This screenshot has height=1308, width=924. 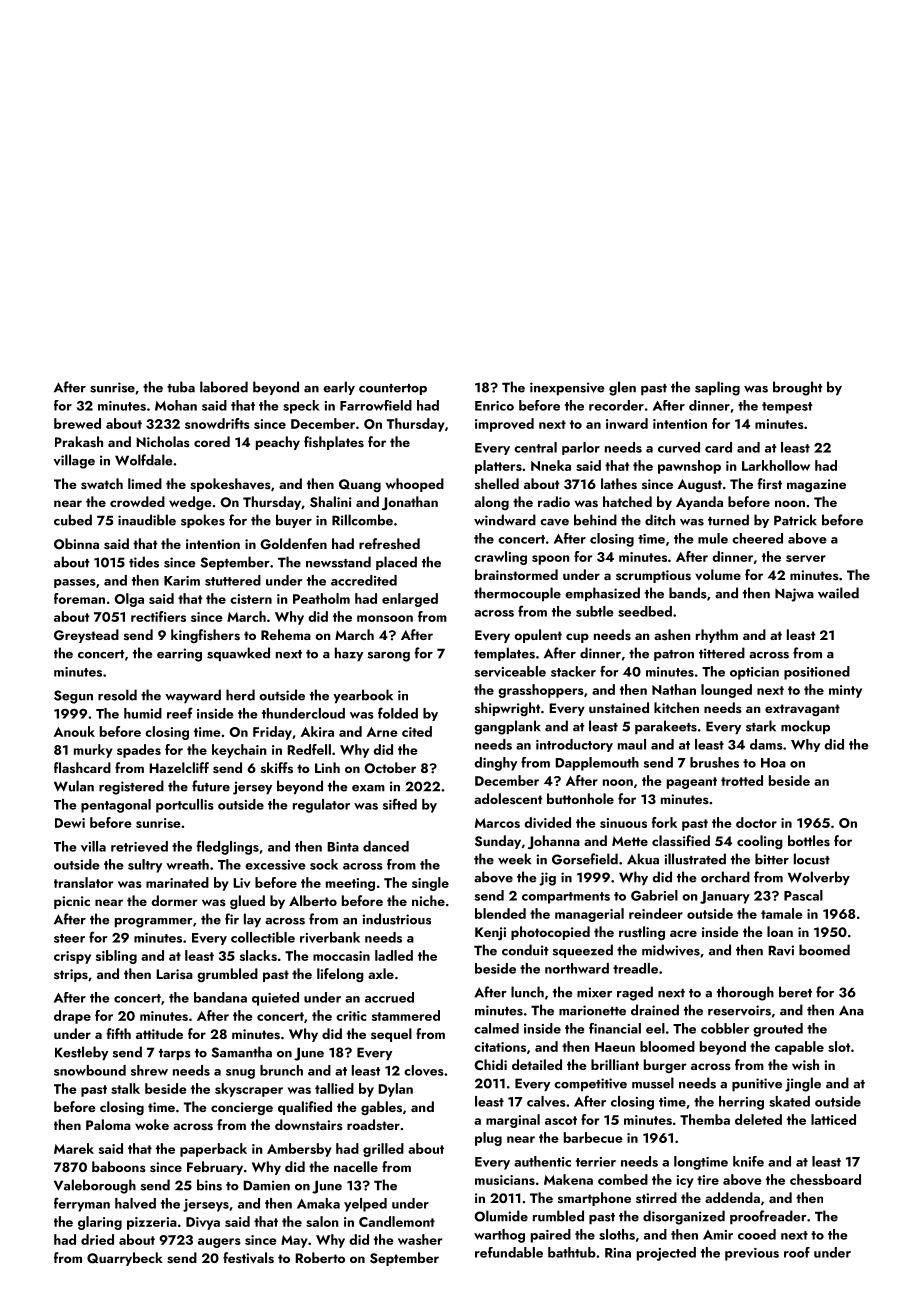 What do you see at coordinates (391, 1035) in the screenshot?
I see `sequel` at bounding box center [391, 1035].
